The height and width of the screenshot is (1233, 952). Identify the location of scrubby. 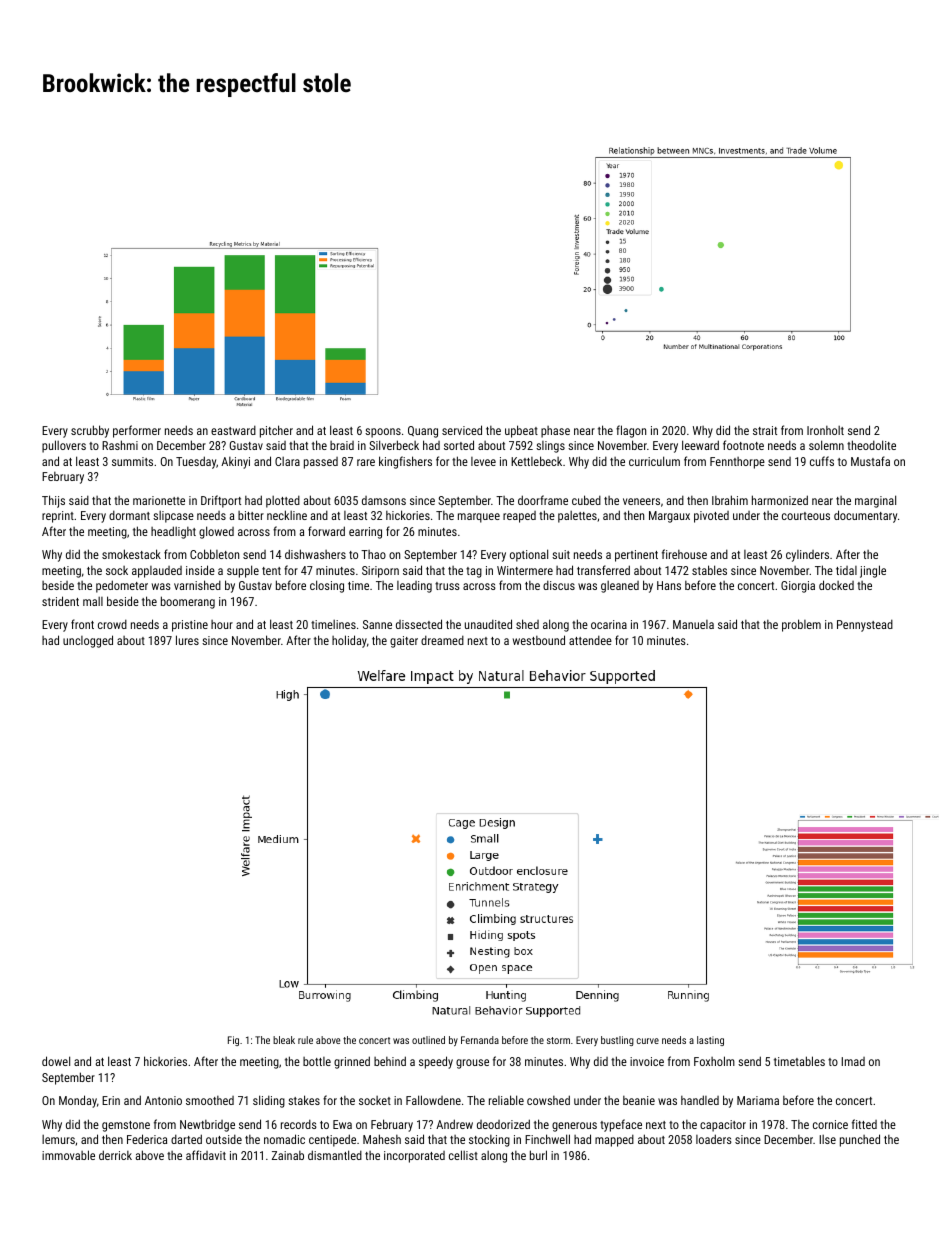
(90, 431).
